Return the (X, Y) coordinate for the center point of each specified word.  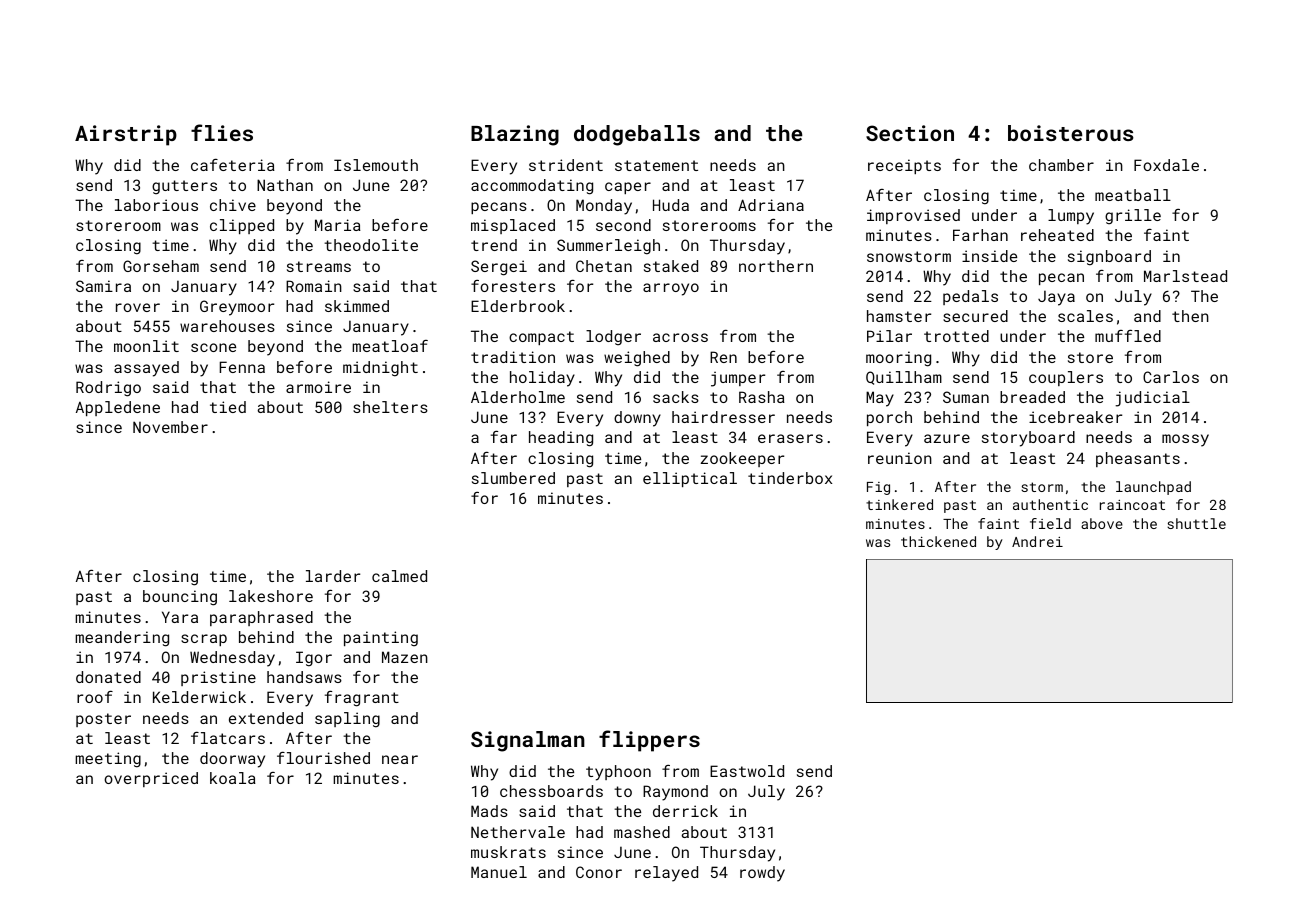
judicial (1152, 399)
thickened (938, 541)
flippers (649, 741)
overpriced (151, 779)
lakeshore (271, 596)
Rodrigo (108, 389)
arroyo (671, 289)
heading (561, 439)
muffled (1128, 335)
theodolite (371, 245)
